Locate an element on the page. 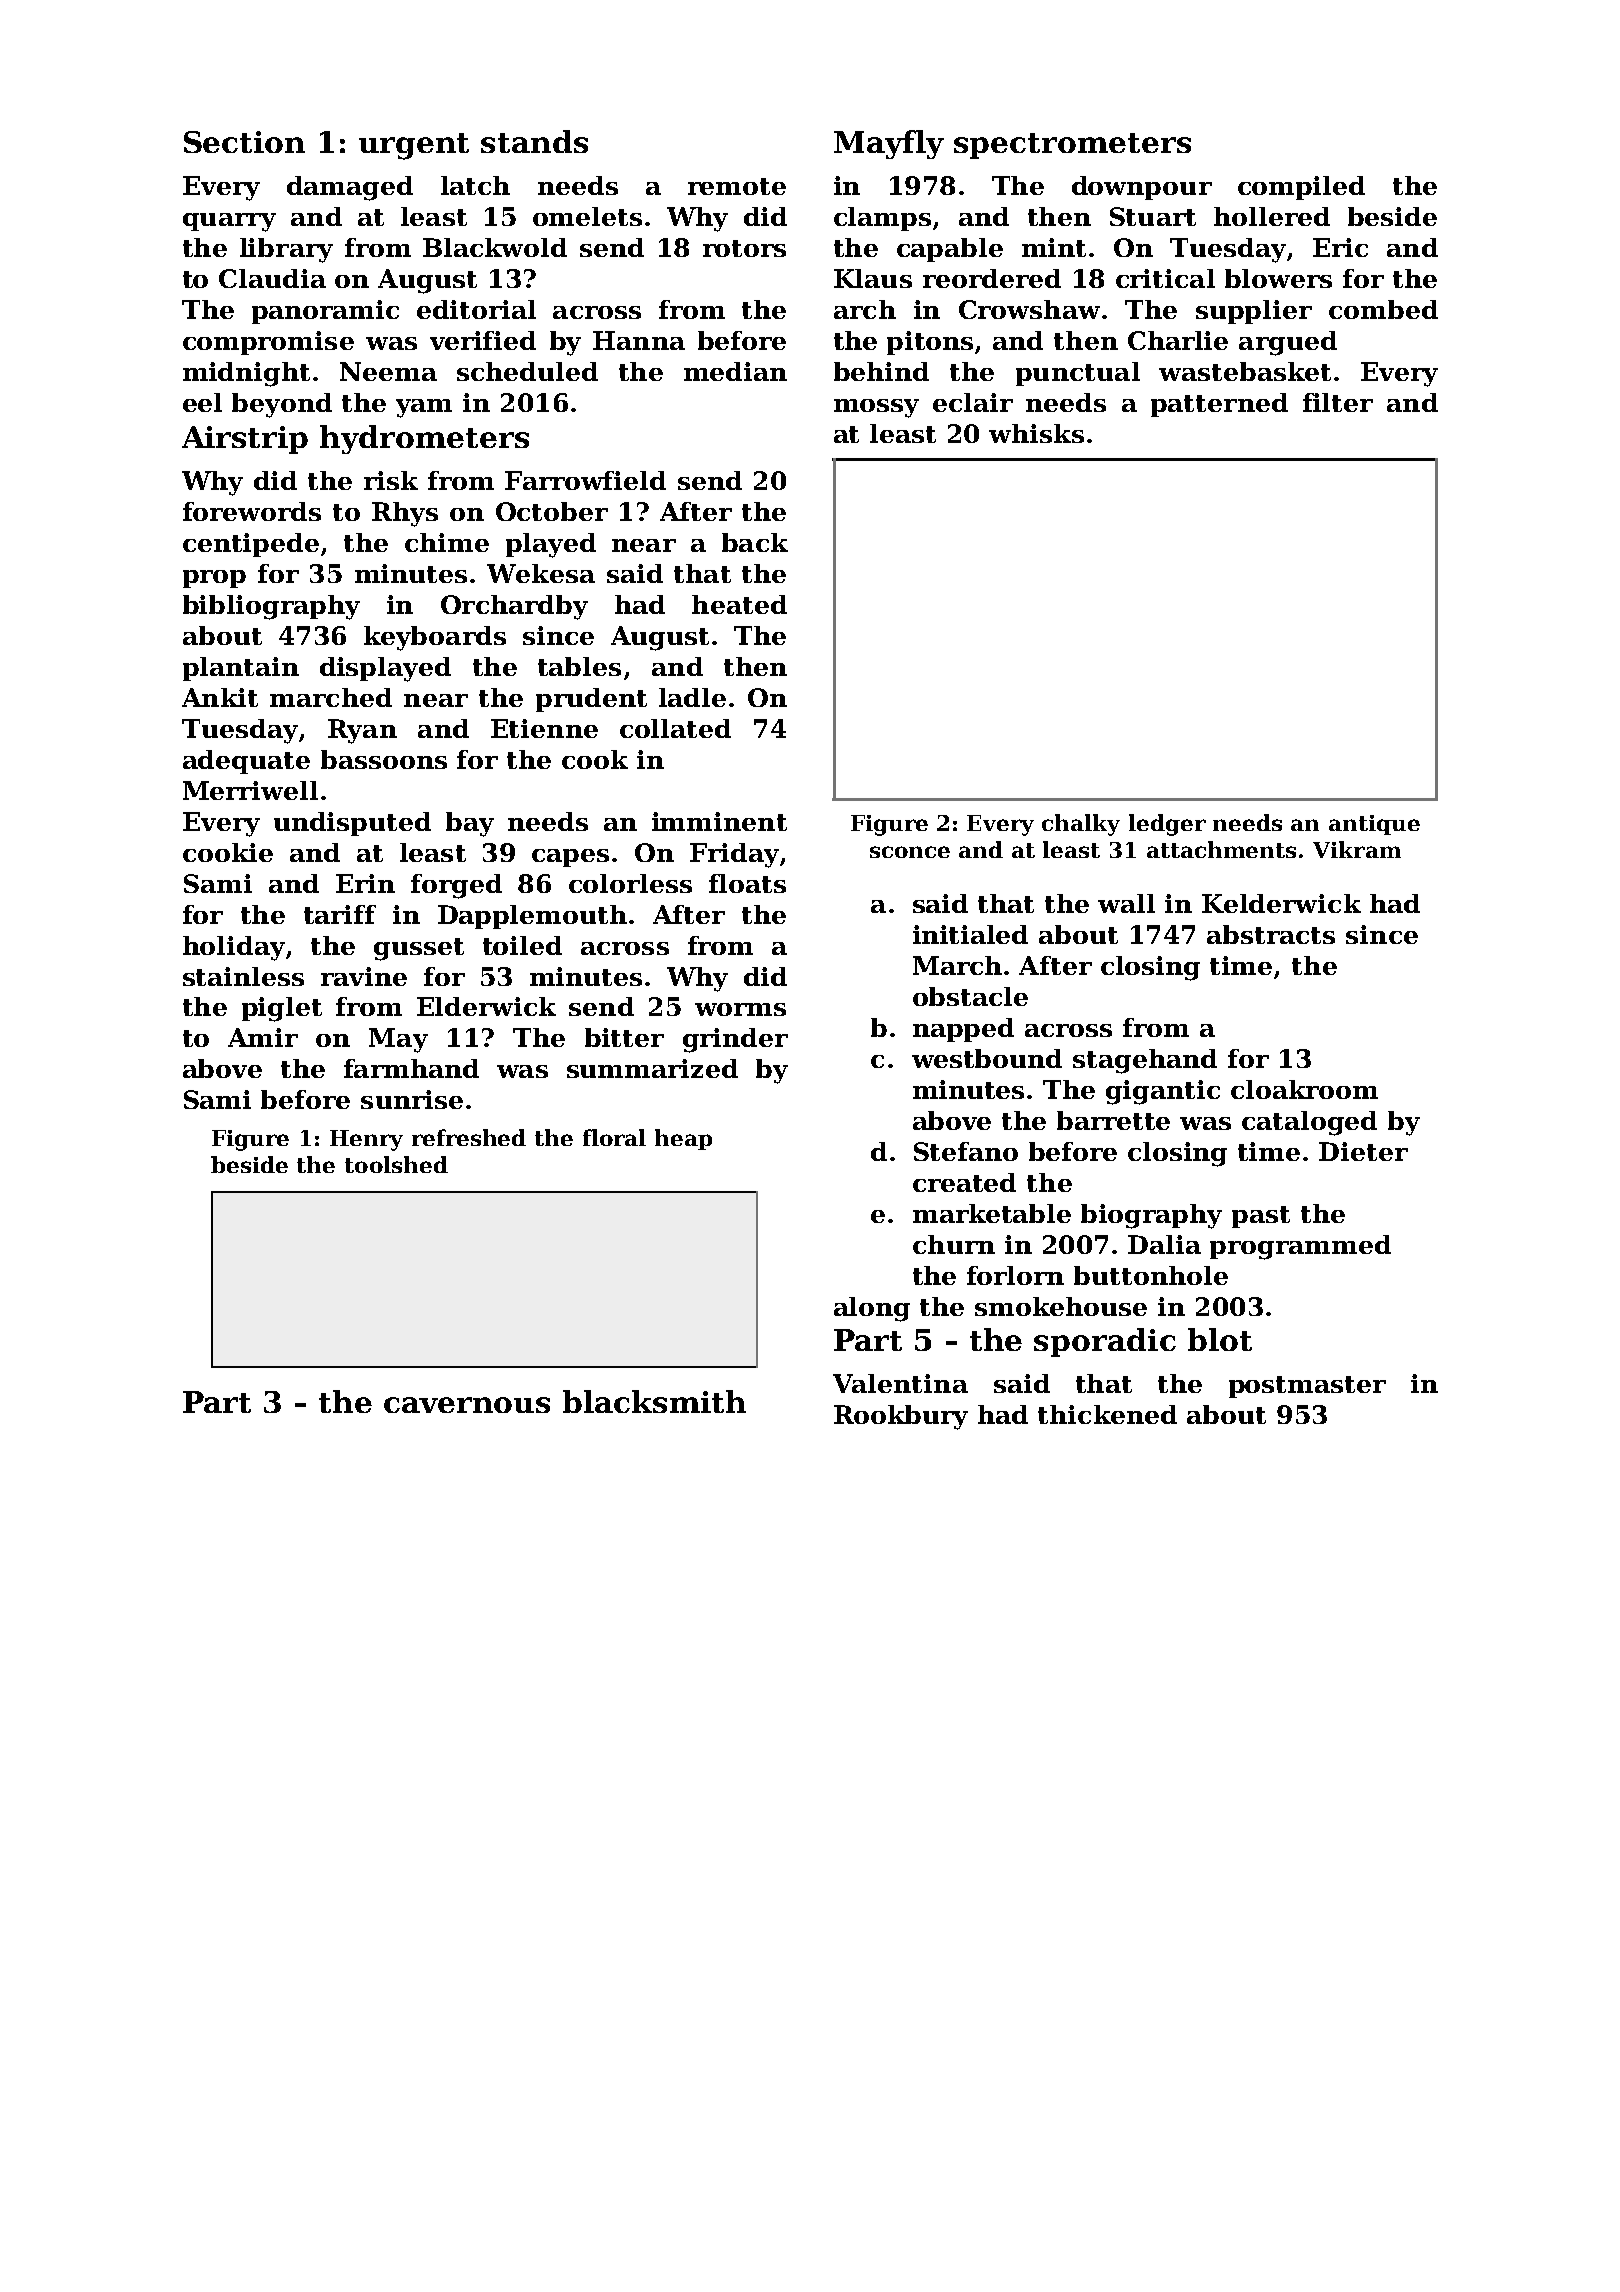  adequate is located at coordinates (246, 762).
